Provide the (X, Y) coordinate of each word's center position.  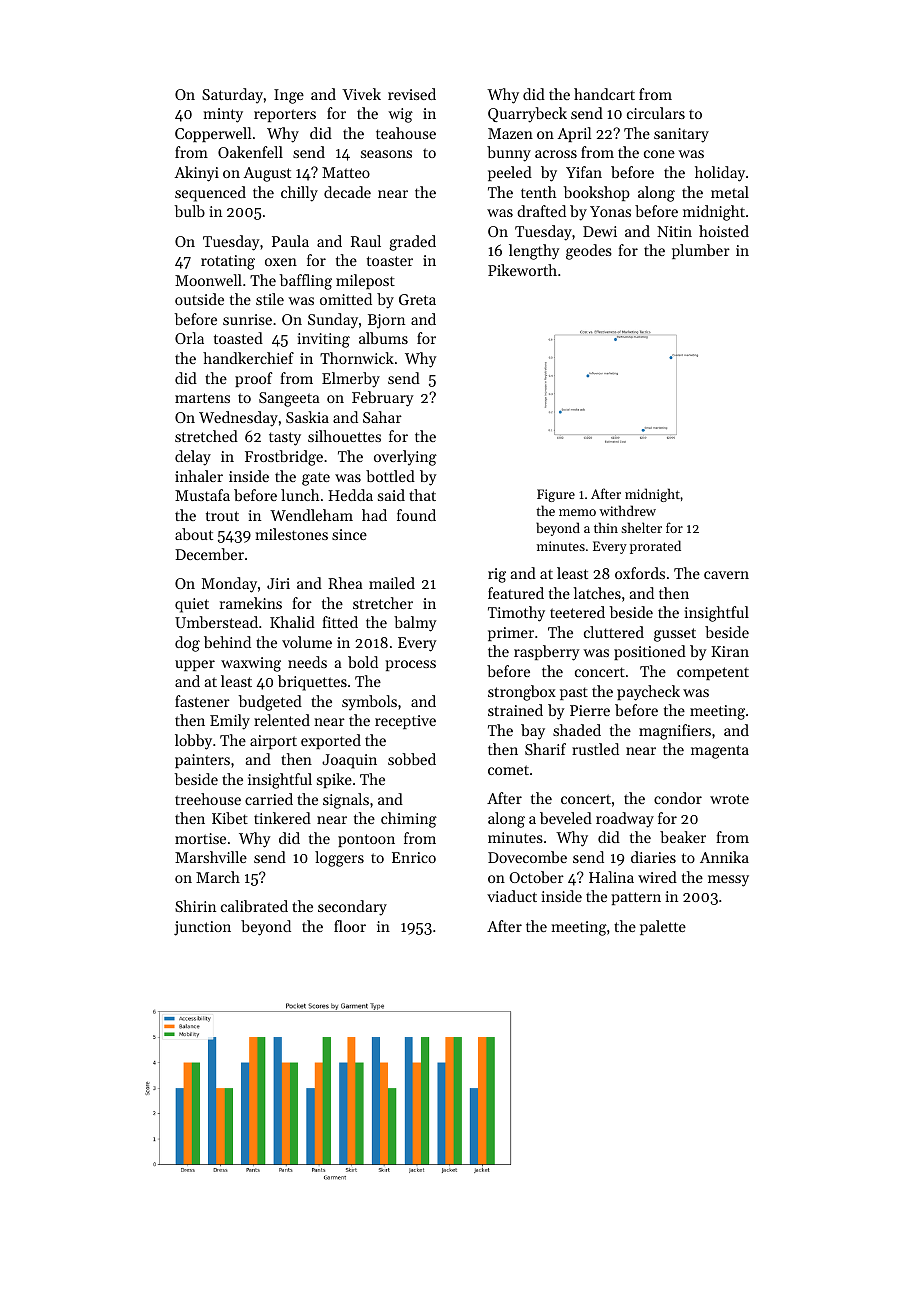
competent (713, 673)
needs (307, 662)
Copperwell (213, 134)
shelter (641, 527)
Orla (189, 338)
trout (222, 516)
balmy (415, 624)
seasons (386, 154)
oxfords (640, 573)
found (416, 515)
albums (383, 338)
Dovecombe (527, 857)
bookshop (596, 193)
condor (678, 798)
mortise (200, 838)
